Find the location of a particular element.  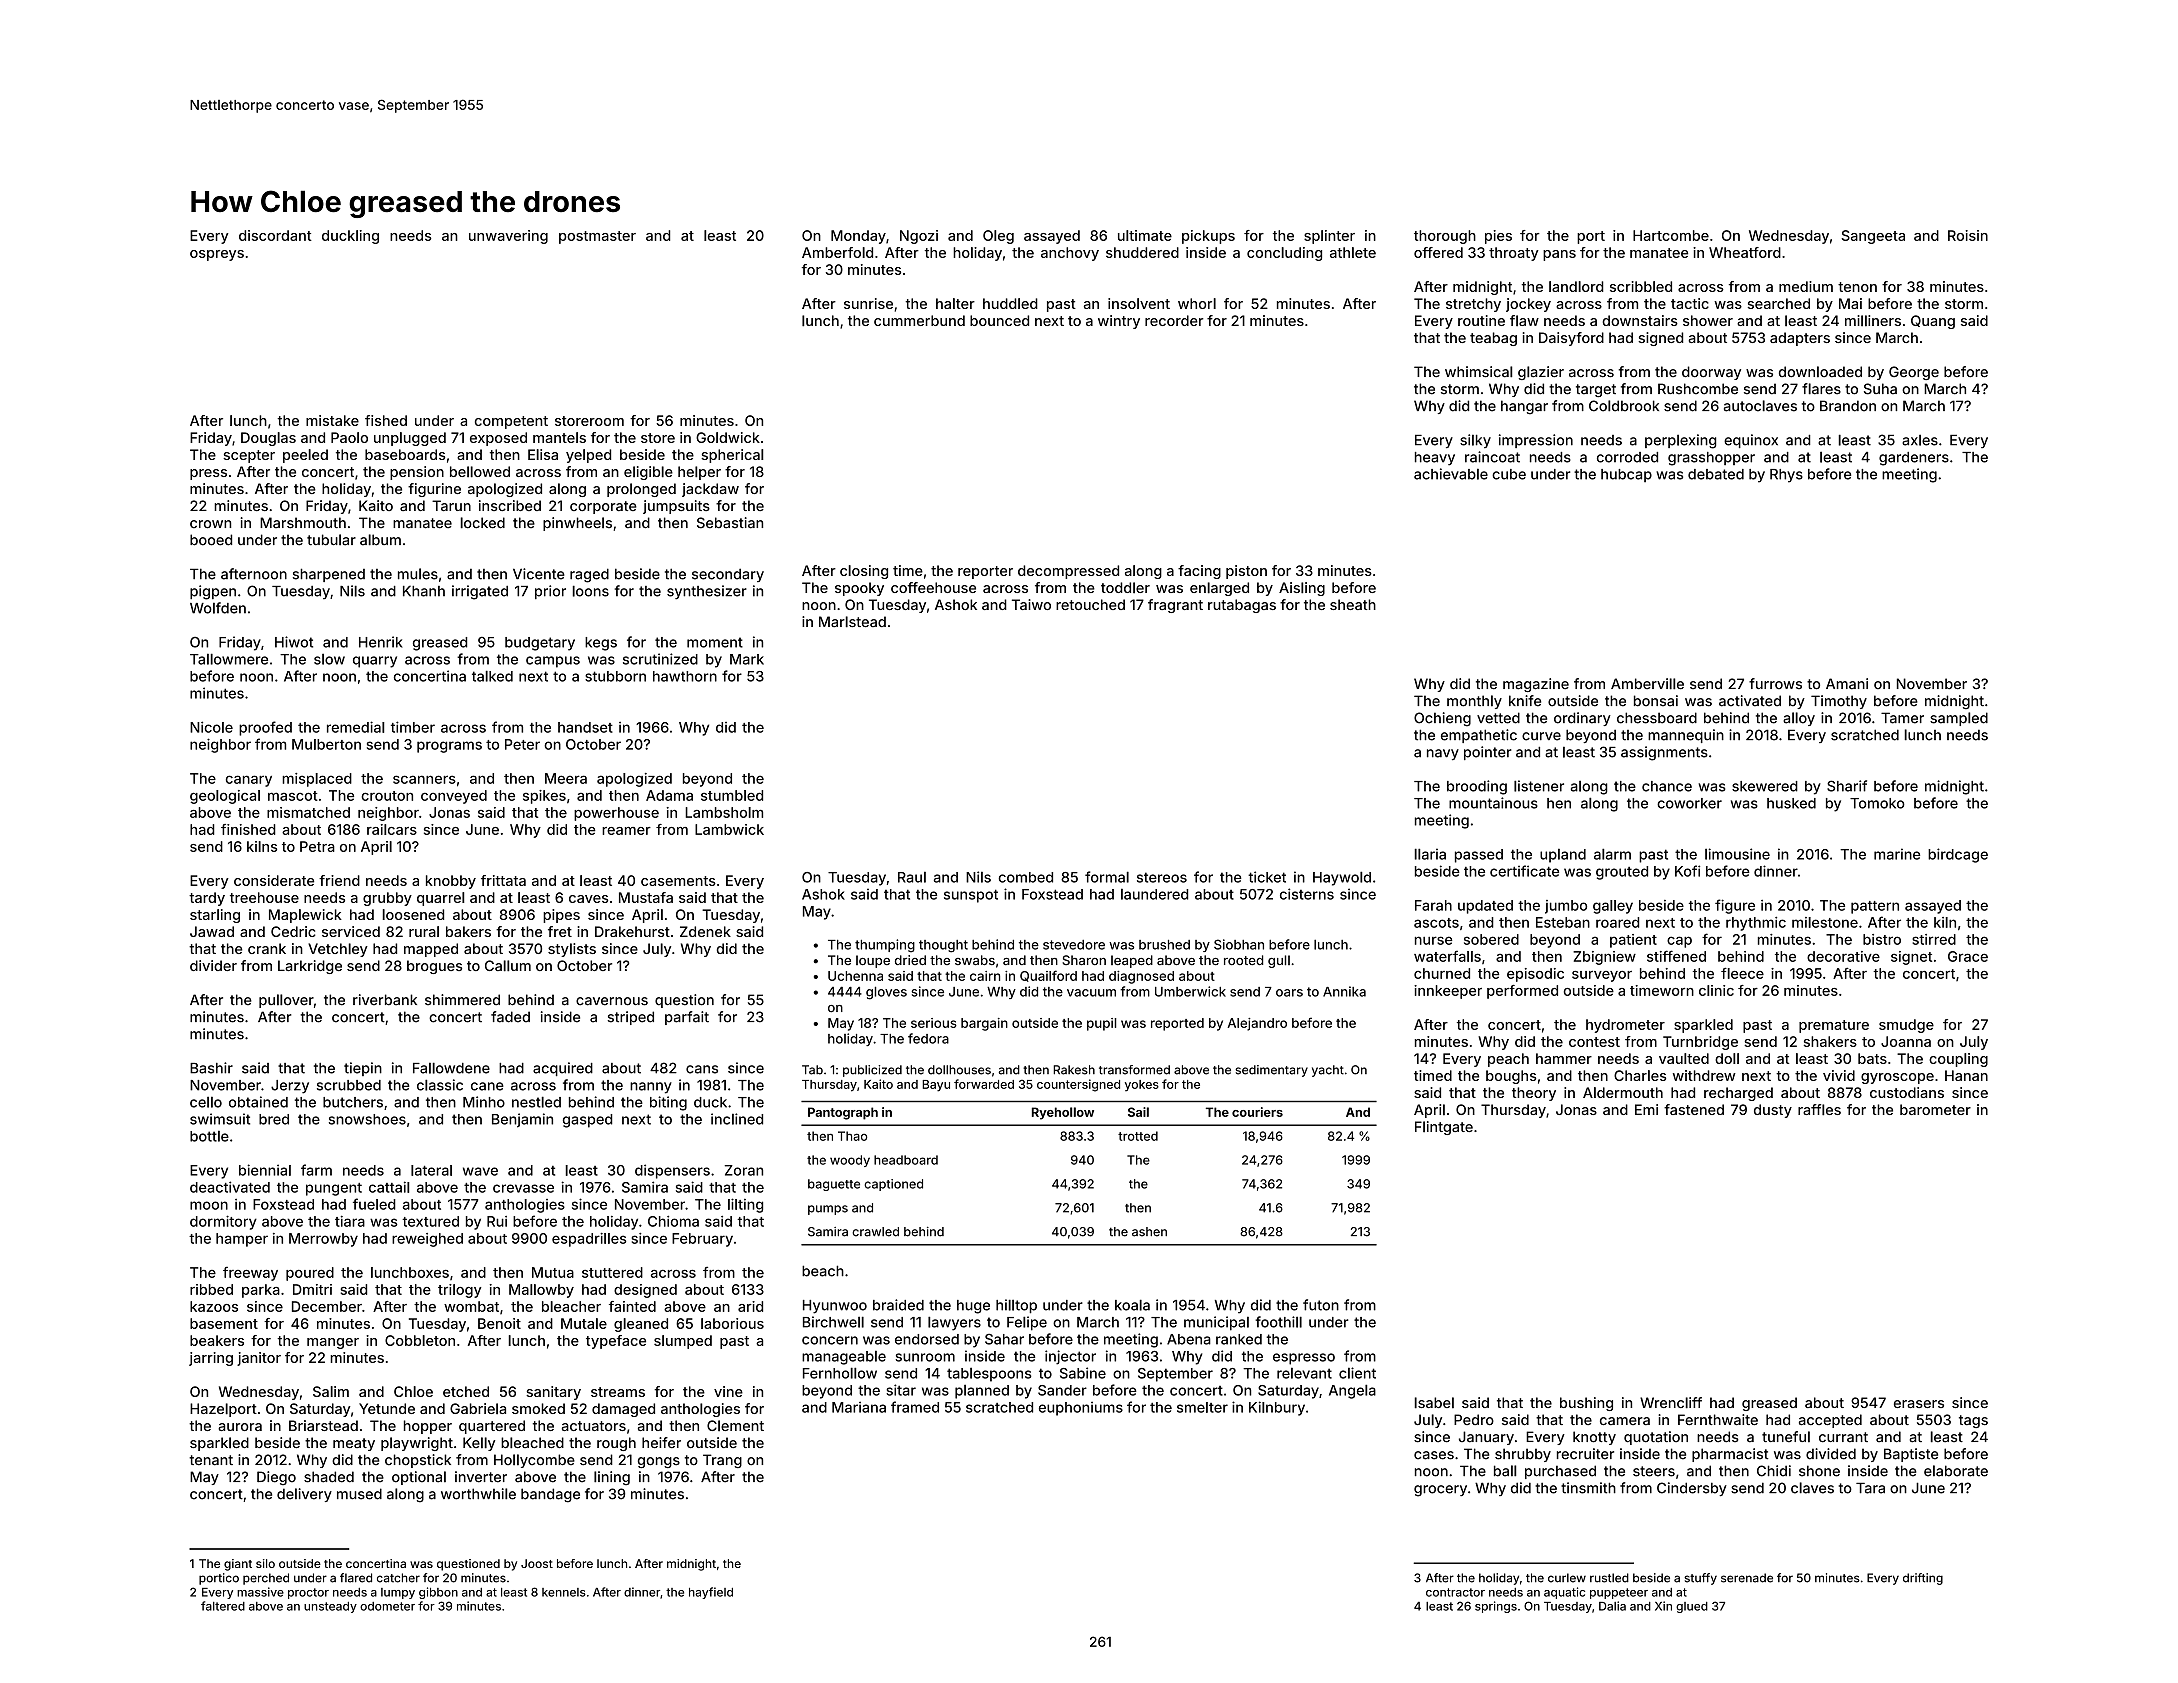

husked is located at coordinates (1791, 803).
